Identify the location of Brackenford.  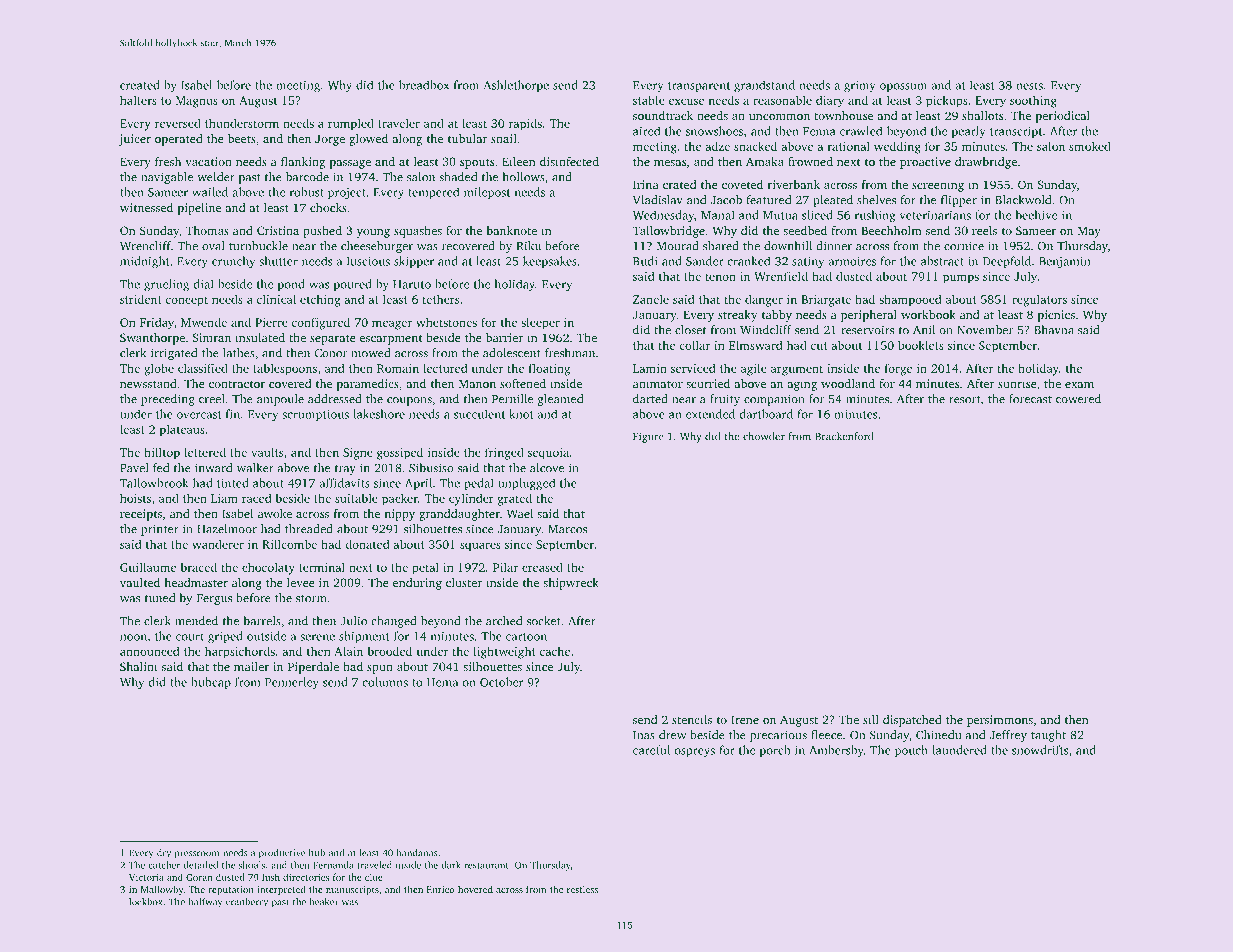
(844, 436).
